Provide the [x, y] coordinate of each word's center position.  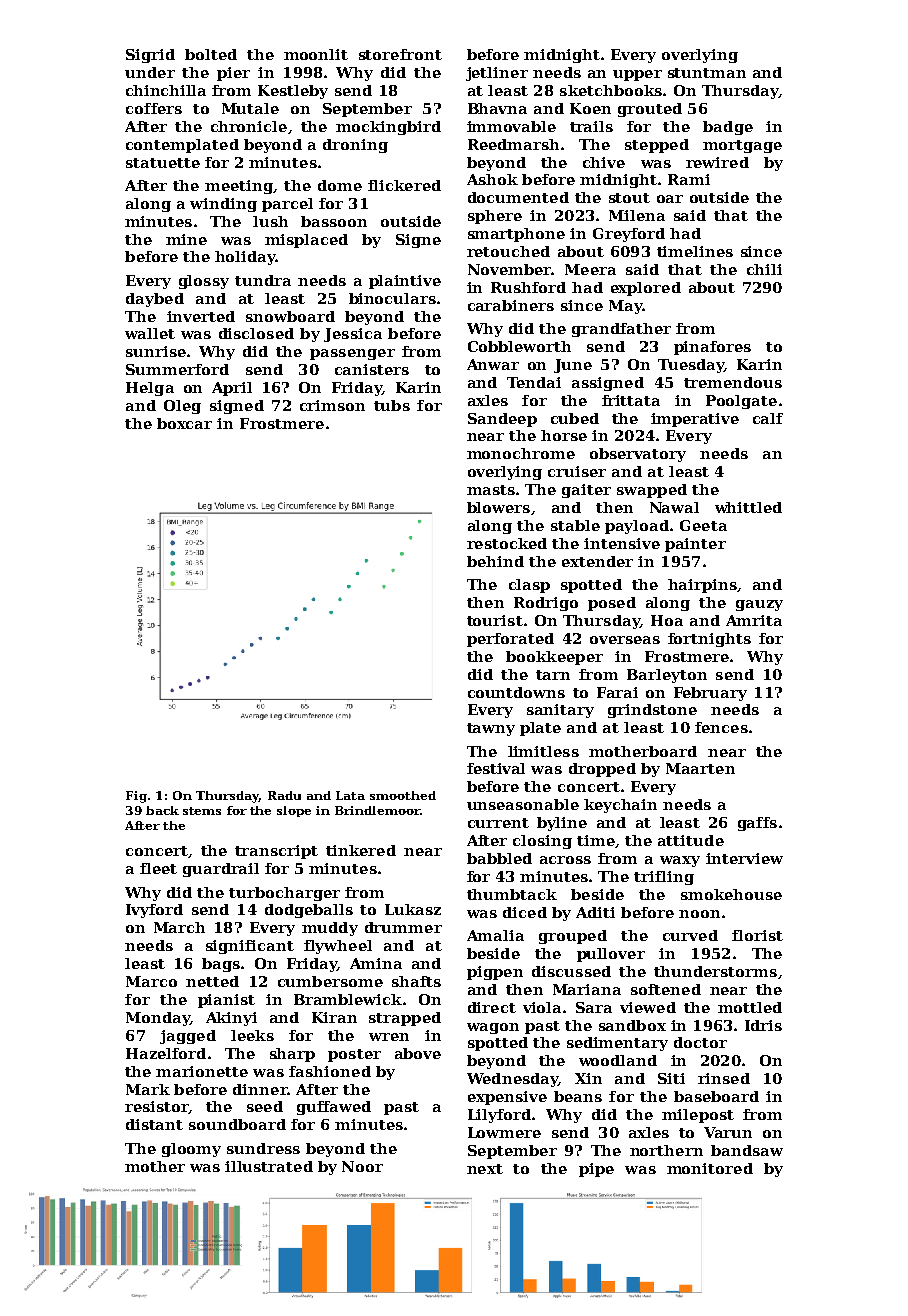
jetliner [497, 74]
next [485, 1169]
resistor [157, 1107]
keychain [620, 806]
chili [764, 269]
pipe [596, 1170]
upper [637, 75]
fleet [158, 868]
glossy [204, 282]
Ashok [492, 179]
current [498, 823]
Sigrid [150, 56]
